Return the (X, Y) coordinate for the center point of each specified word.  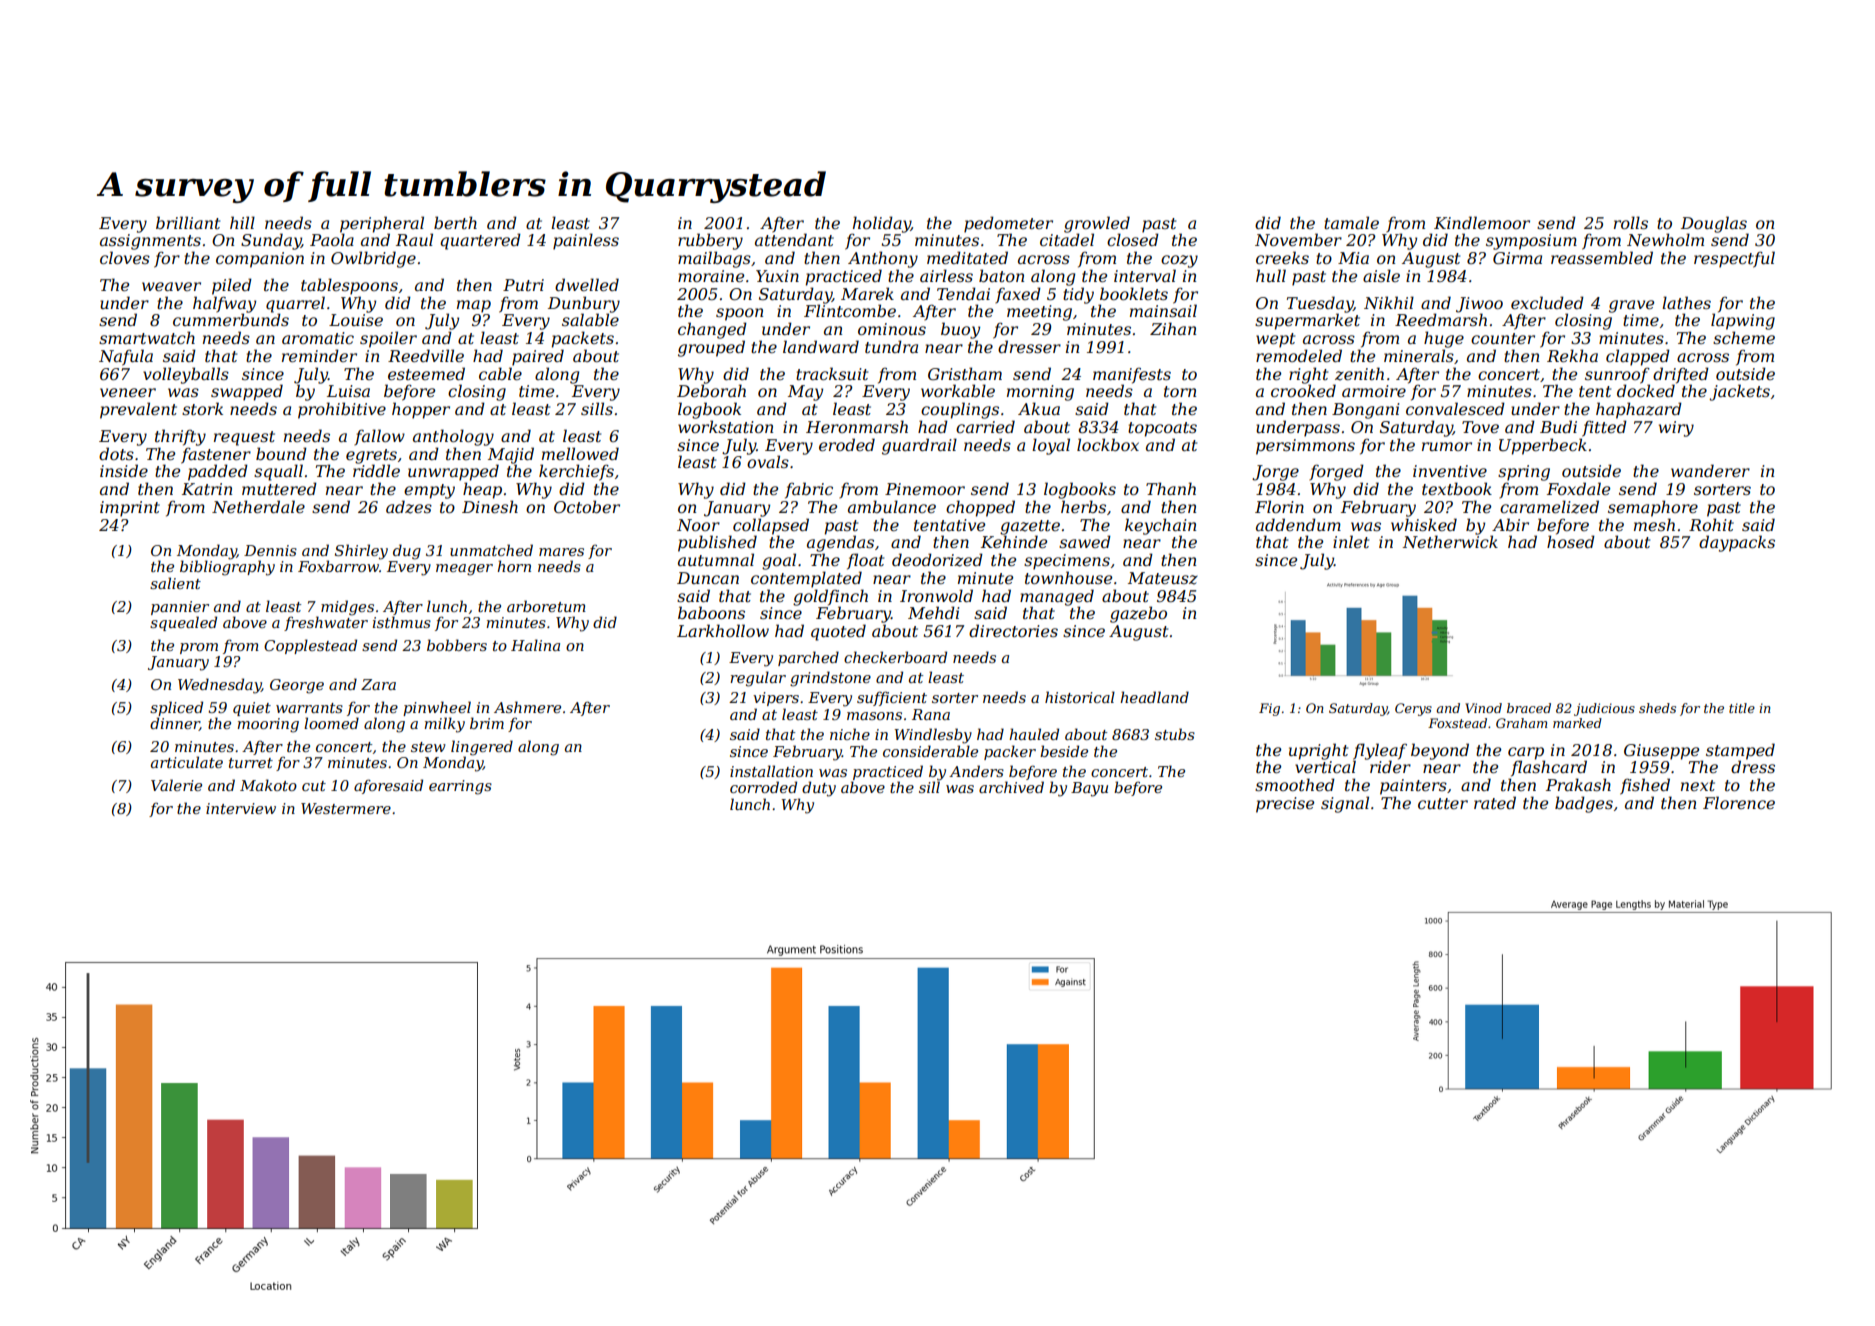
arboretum (546, 606)
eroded (847, 444)
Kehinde (1014, 541)
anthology (453, 437)
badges (1584, 804)
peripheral (382, 224)
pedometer (1008, 224)
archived (1011, 787)
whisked (1424, 524)
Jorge (1275, 473)
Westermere (346, 808)
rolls (1631, 222)
